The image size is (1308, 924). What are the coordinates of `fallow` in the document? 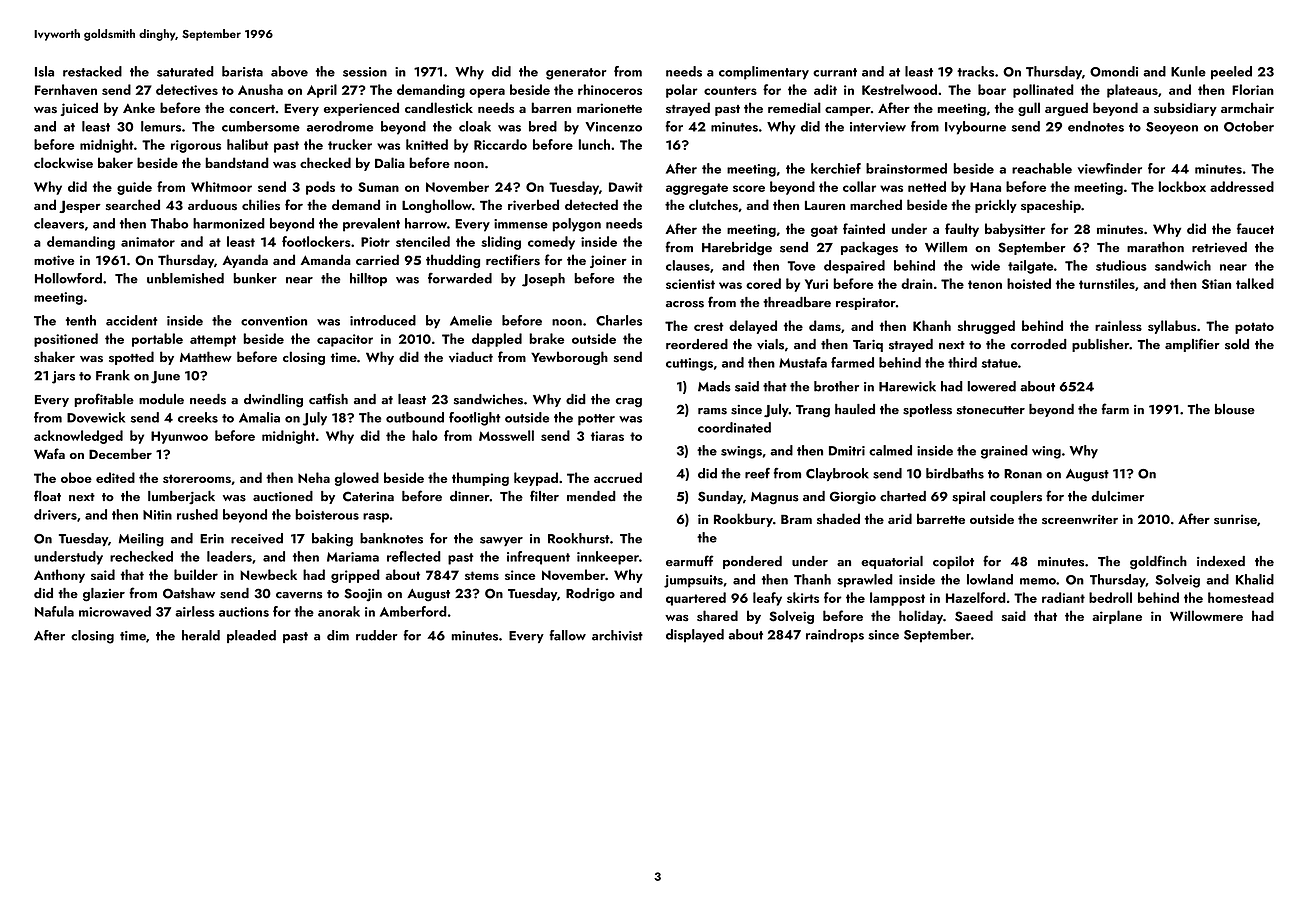 It's located at (568, 635).
